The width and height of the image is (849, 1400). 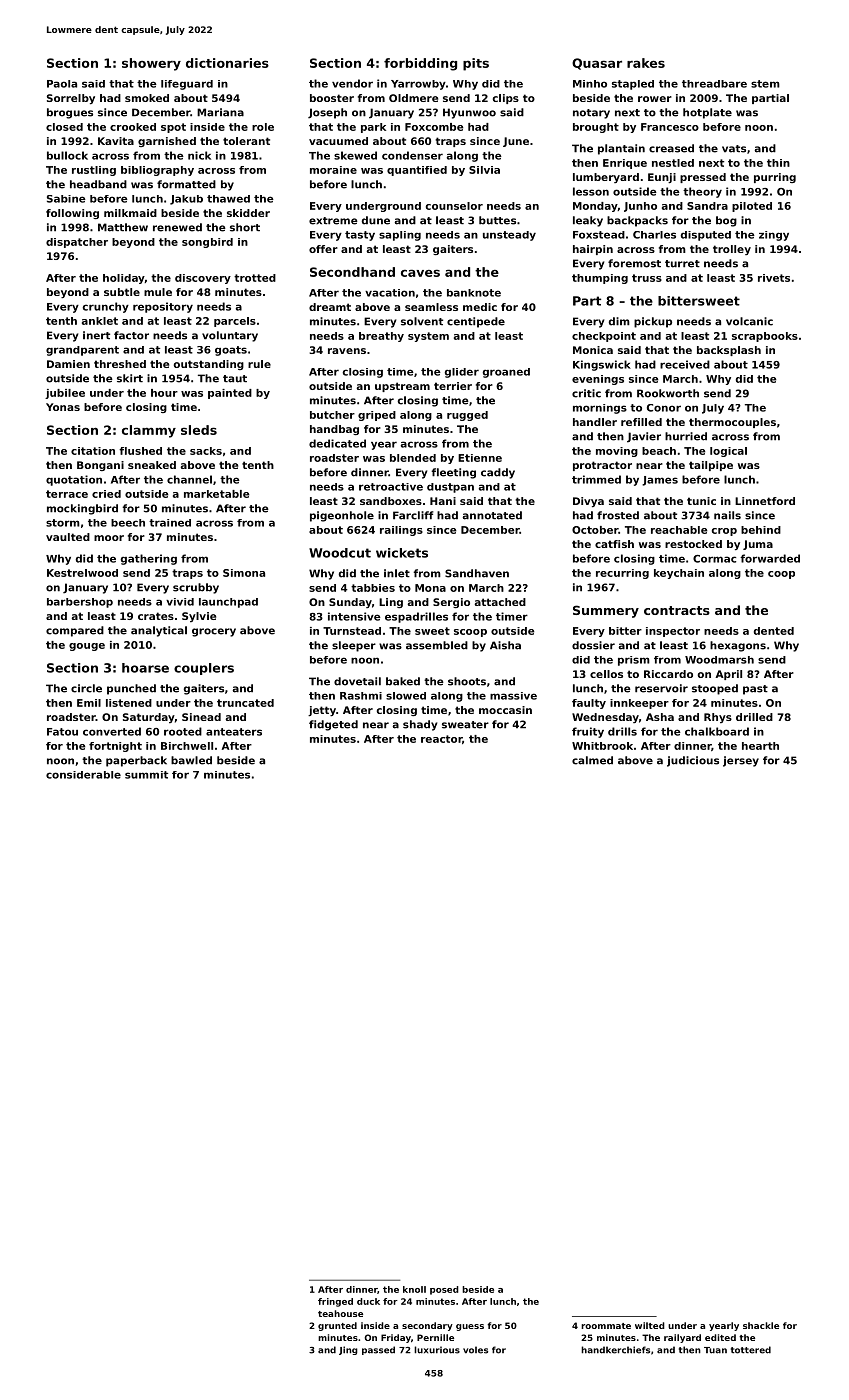 I want to click on crooked, so click(x=133, y=127).
